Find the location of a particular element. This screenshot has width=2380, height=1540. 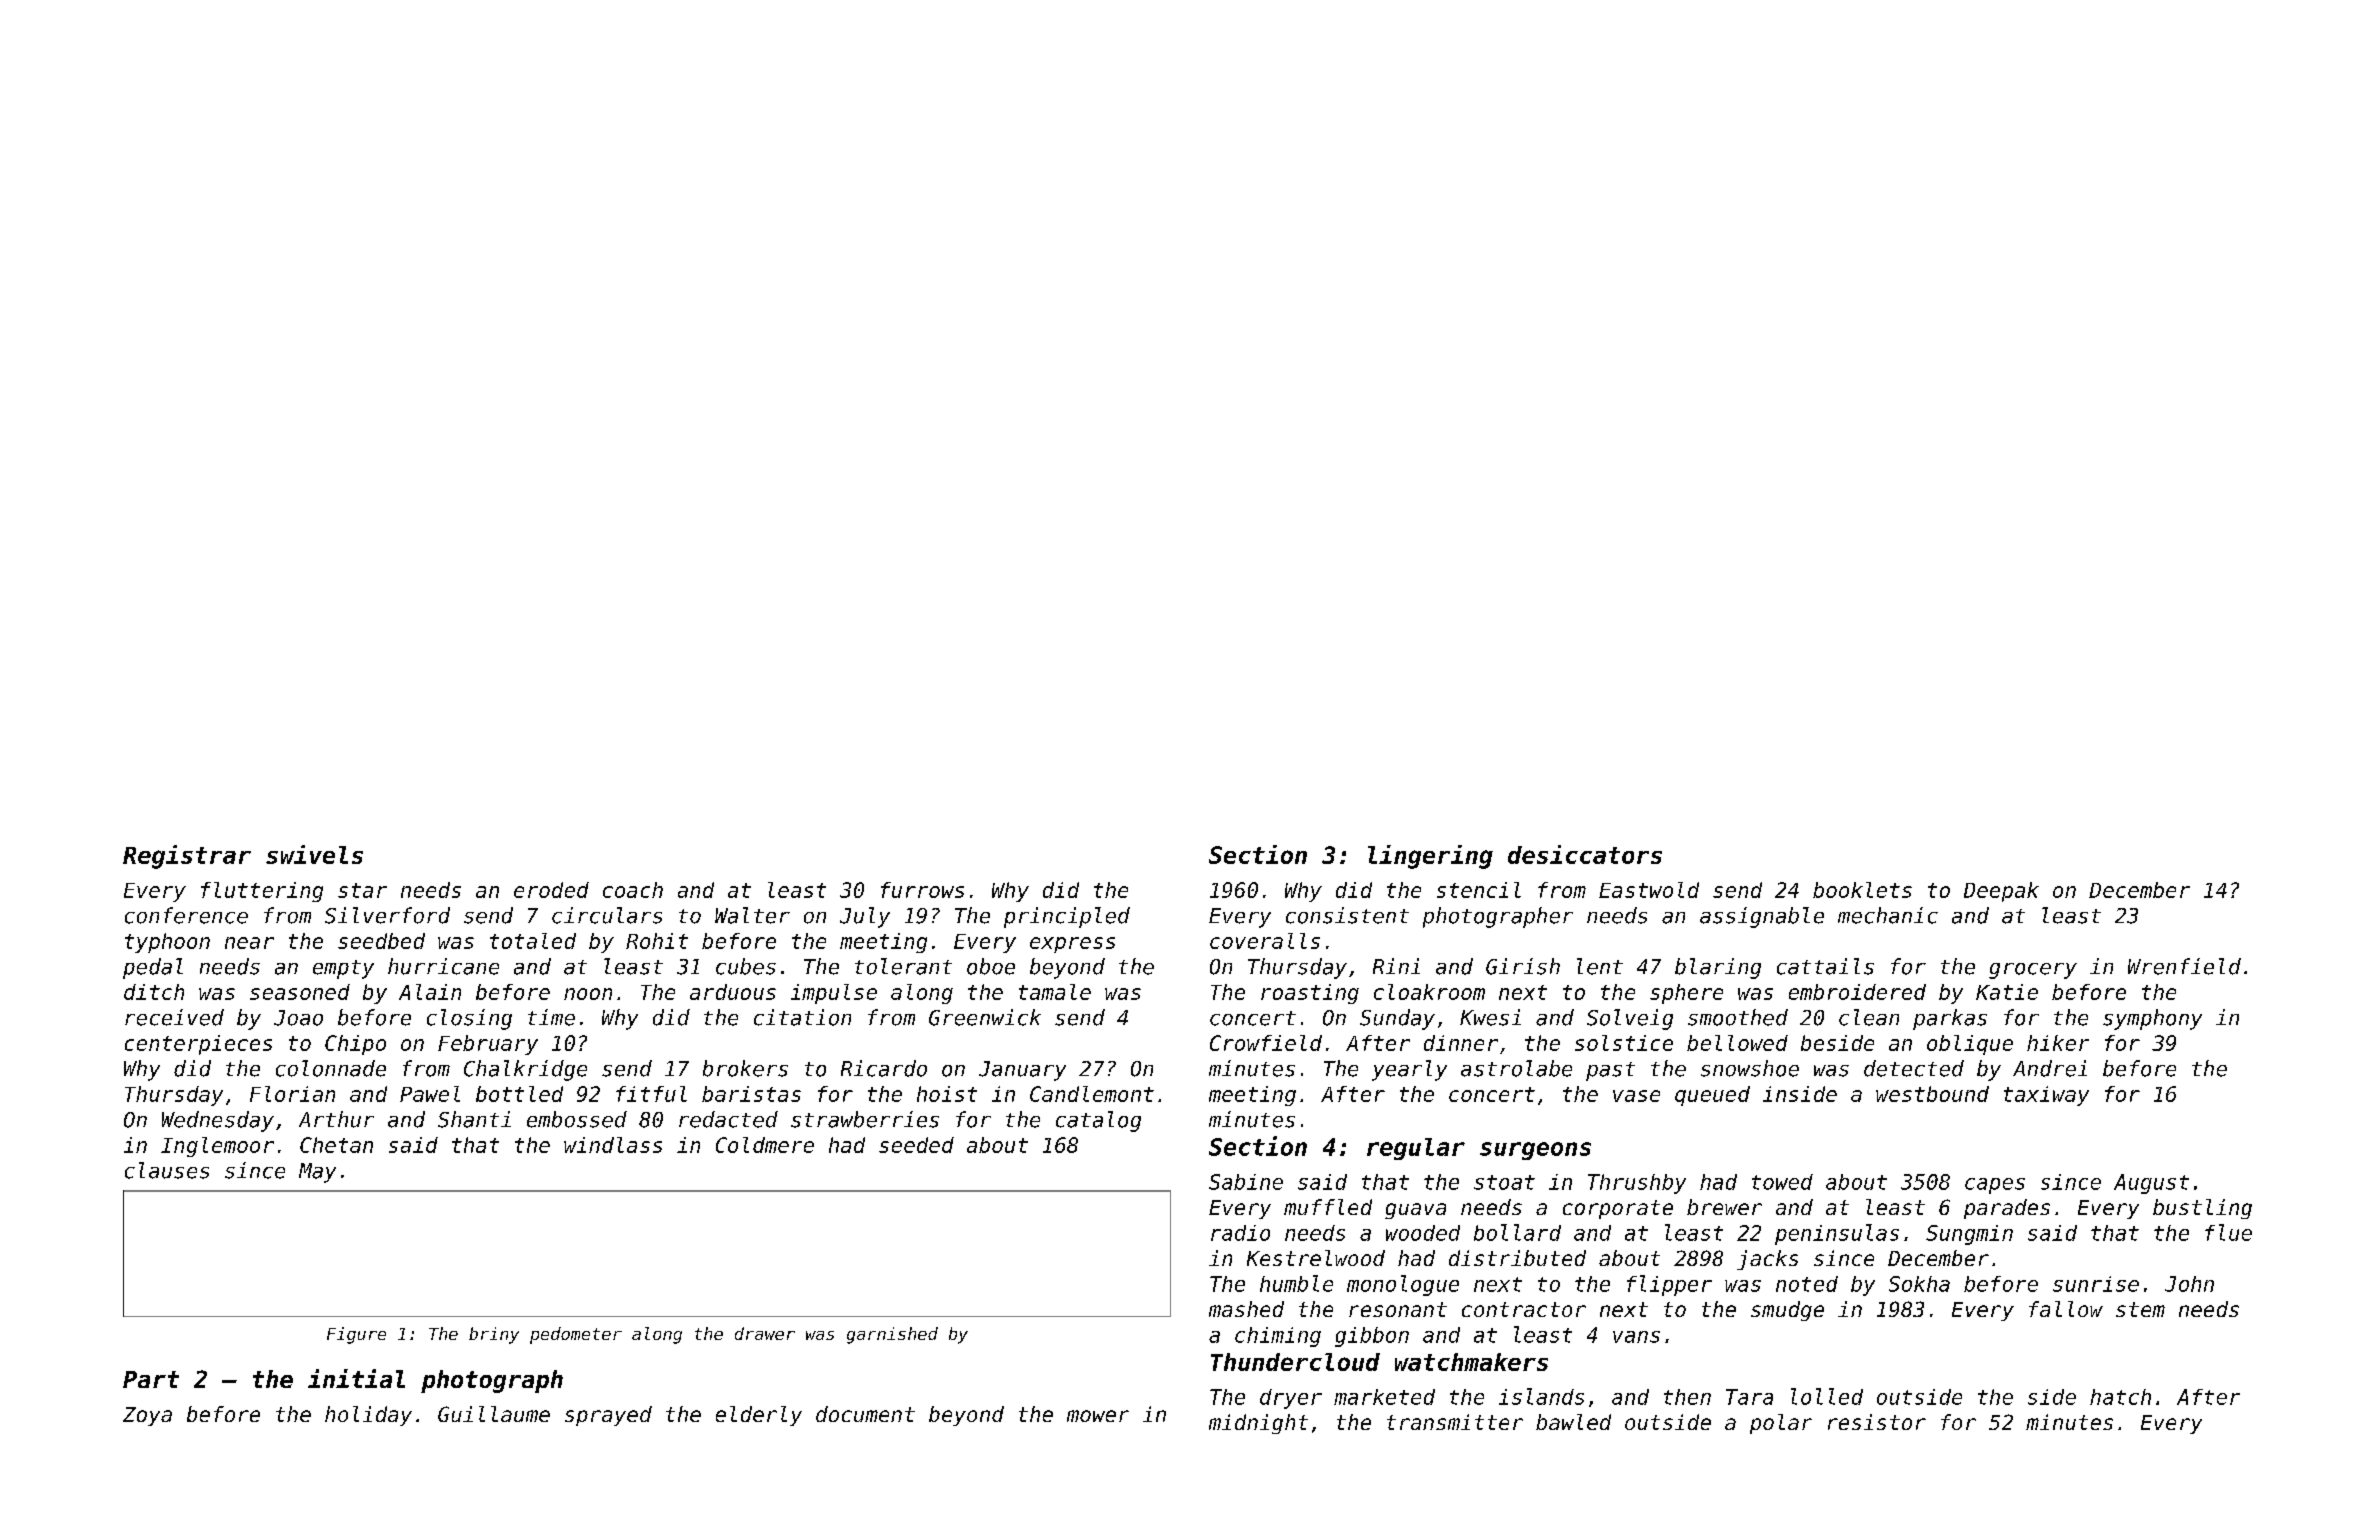

desiccators is located at coordinates (1585, 854).
